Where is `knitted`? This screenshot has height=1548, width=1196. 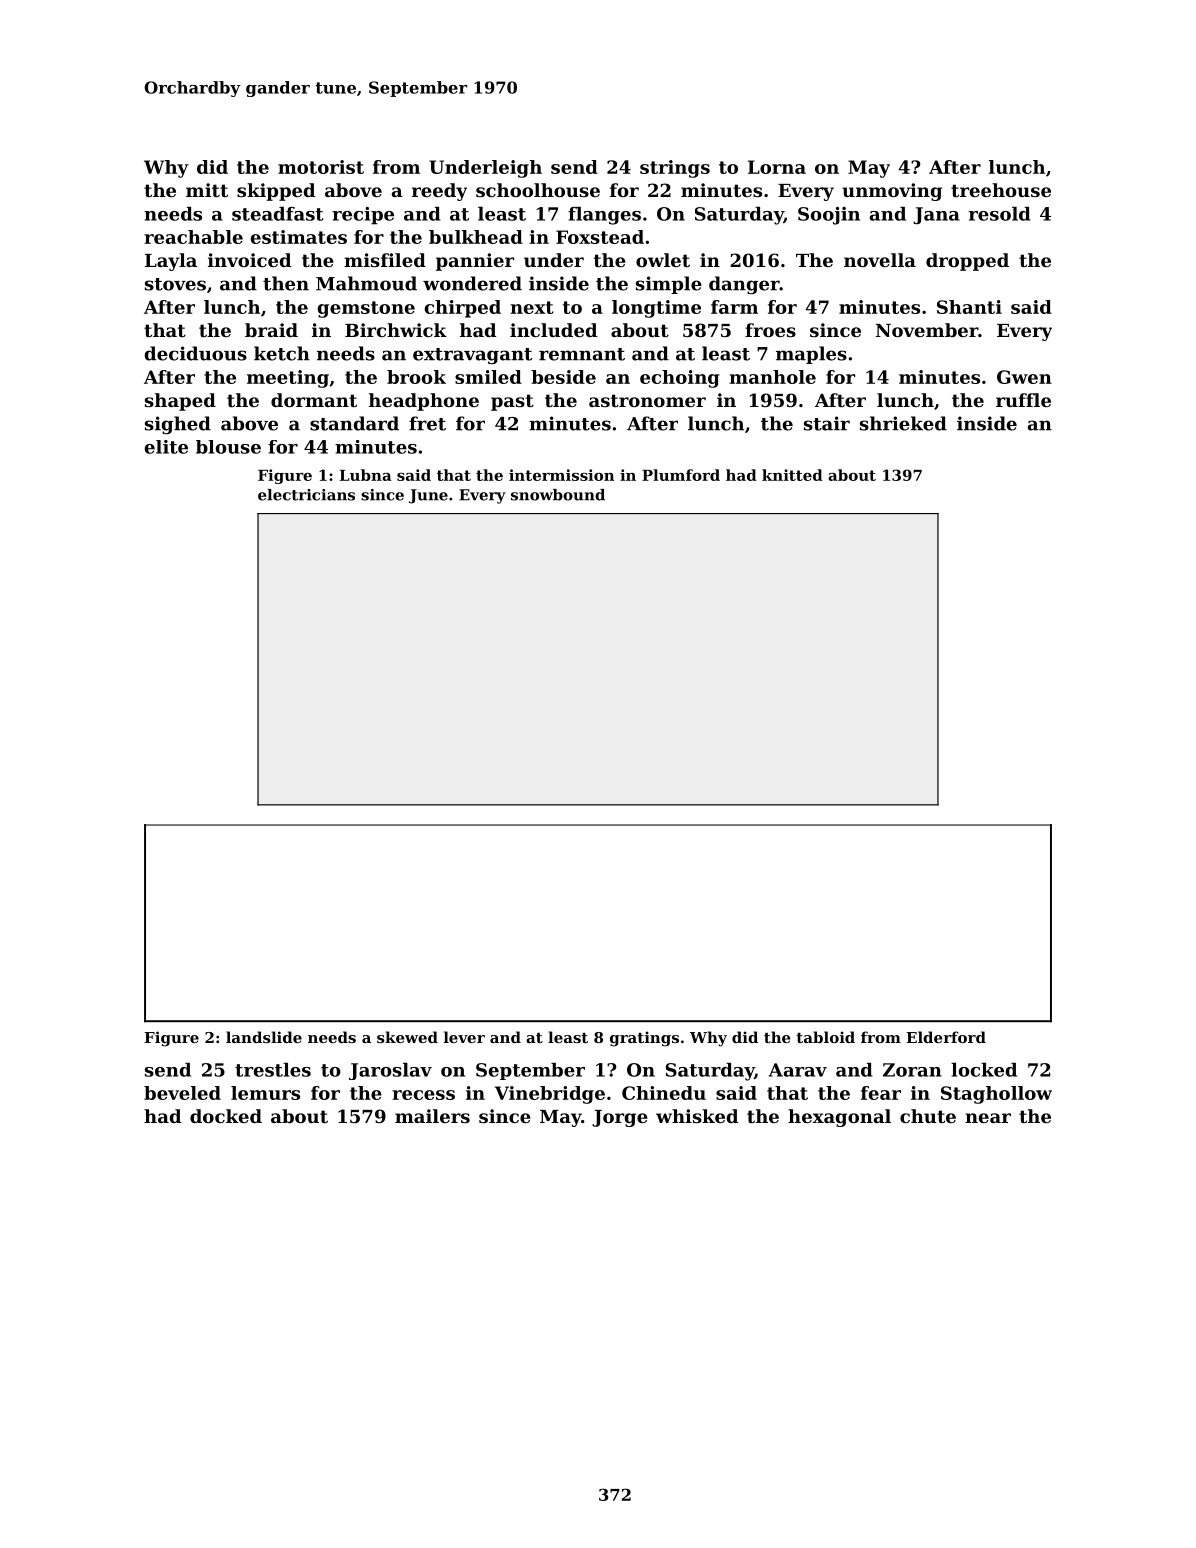
knitted is located at coordinates (792, 475).
